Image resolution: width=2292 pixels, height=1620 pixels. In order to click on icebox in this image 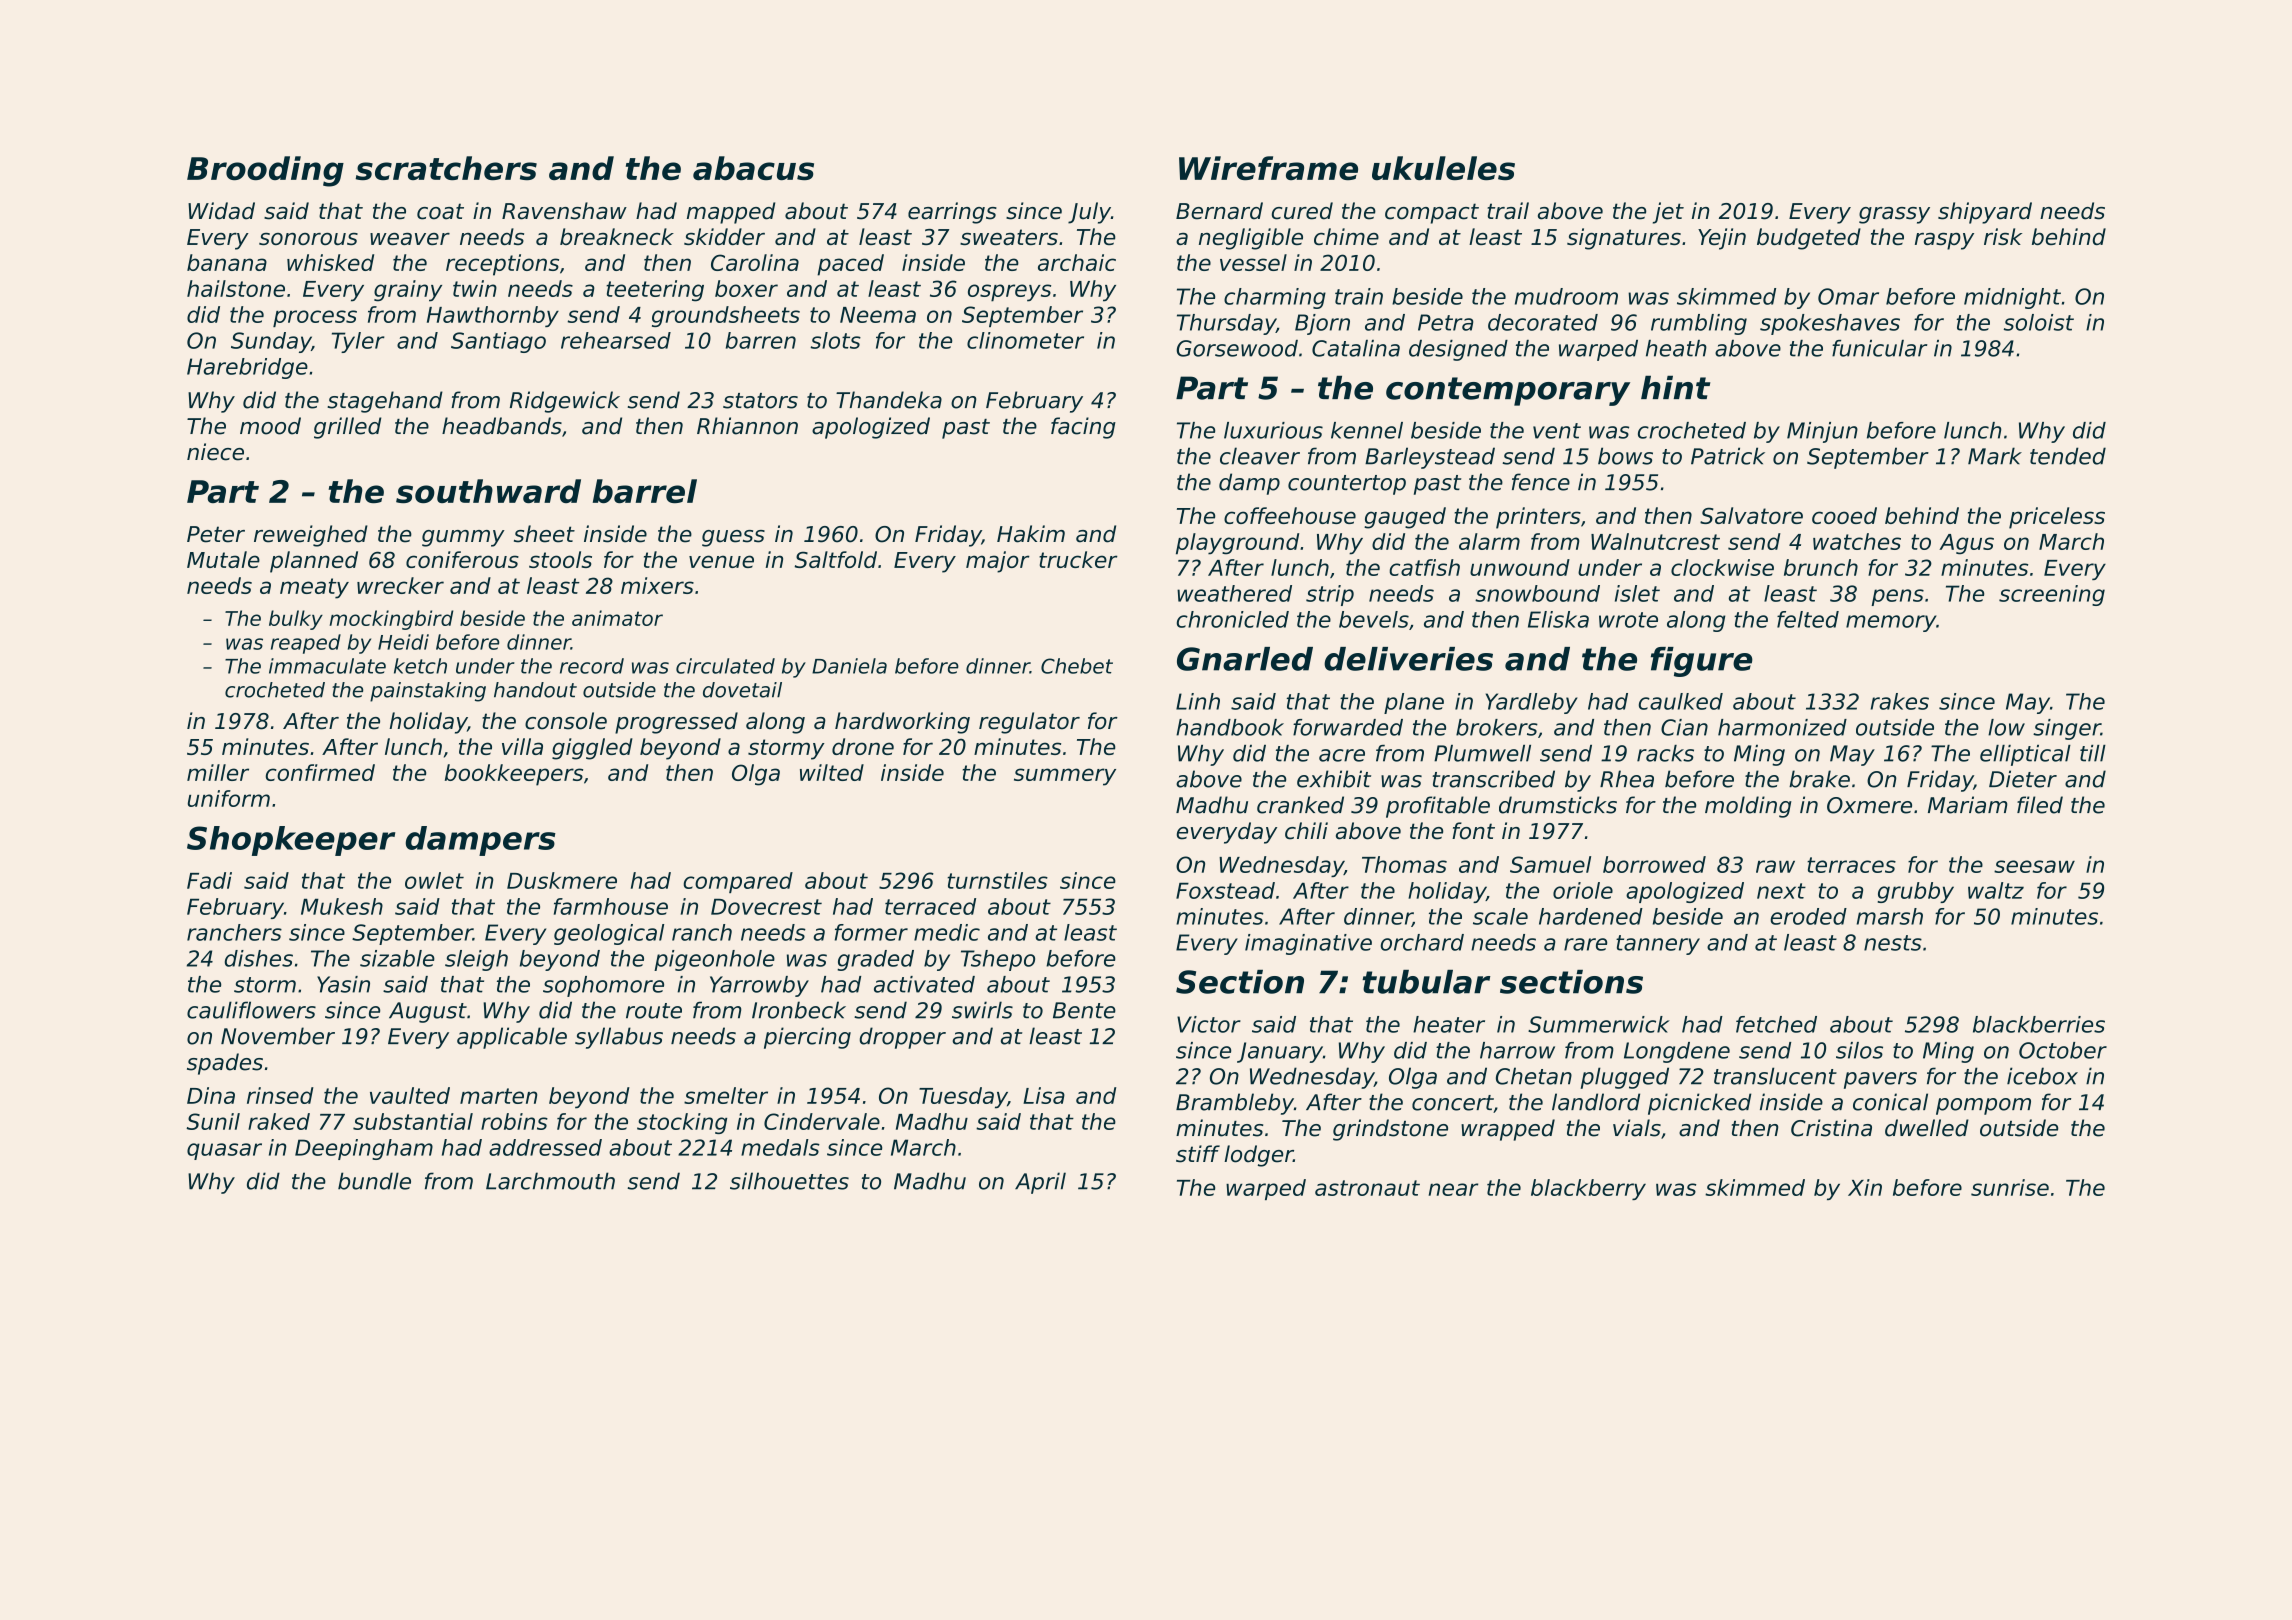, I will do `click(2042, 1076)`.
